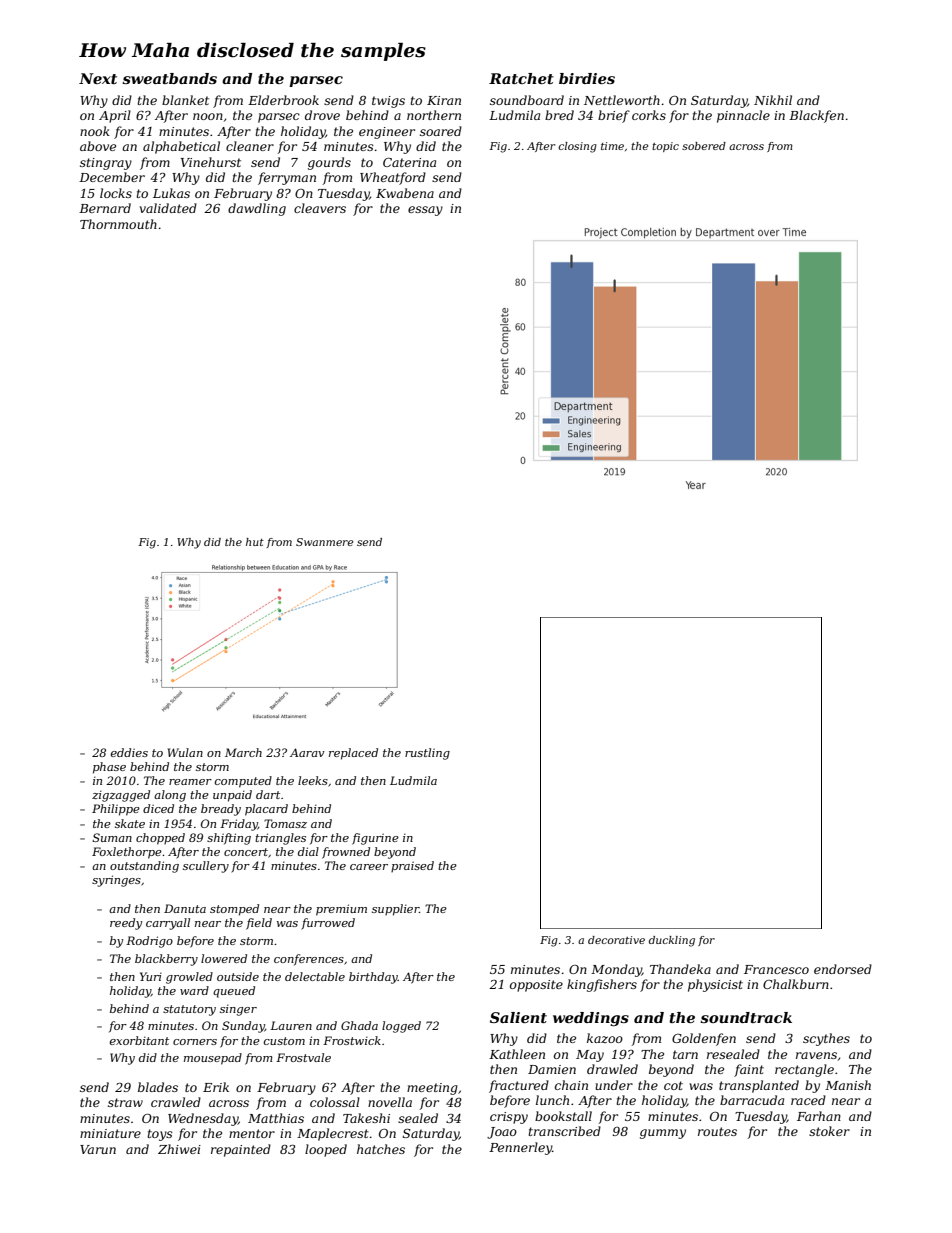 Image resolution: width=952 pixels, height=1233 pixels. What do you see at coordinates (324, 542) in the screenshot?
I see `Swanmere` at bounding box center [324, 542].
